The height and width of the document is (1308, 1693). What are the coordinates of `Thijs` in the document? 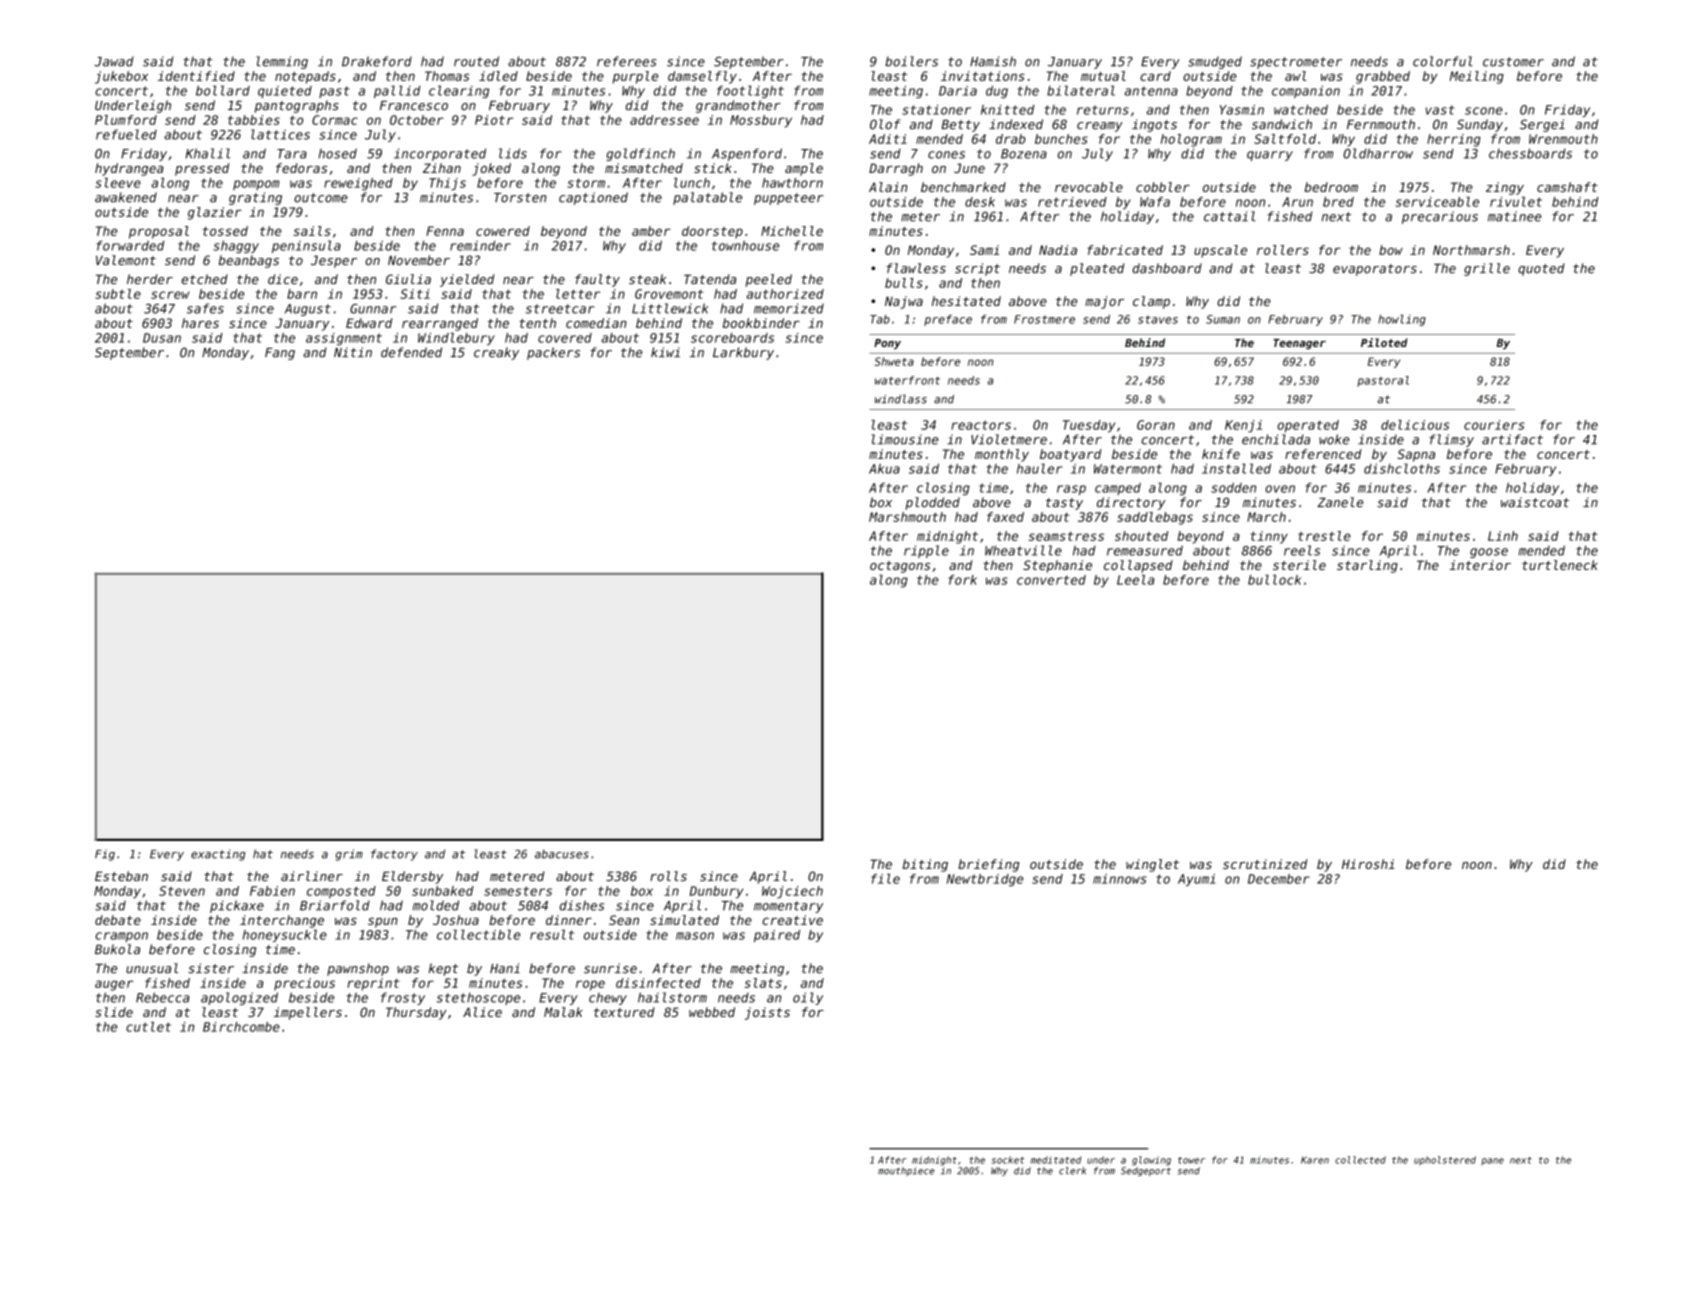 It's located at (447, 184).
